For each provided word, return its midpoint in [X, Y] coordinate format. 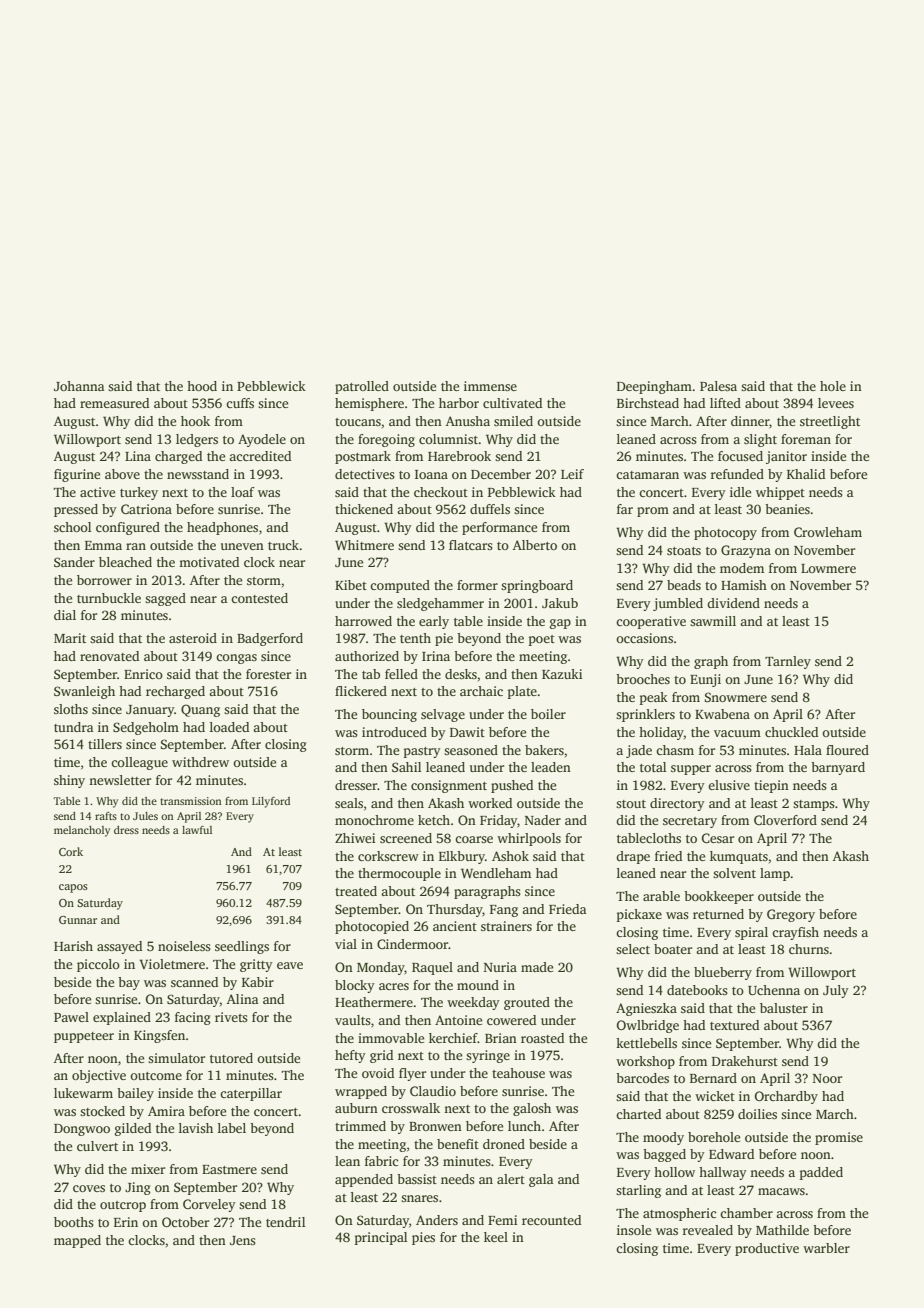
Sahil [406, 767]
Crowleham [828, 532]
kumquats [739, 857]
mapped [77, 1241]
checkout [441, 492]
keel [496, 1237]
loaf [243, 492]
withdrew [200, 762]
